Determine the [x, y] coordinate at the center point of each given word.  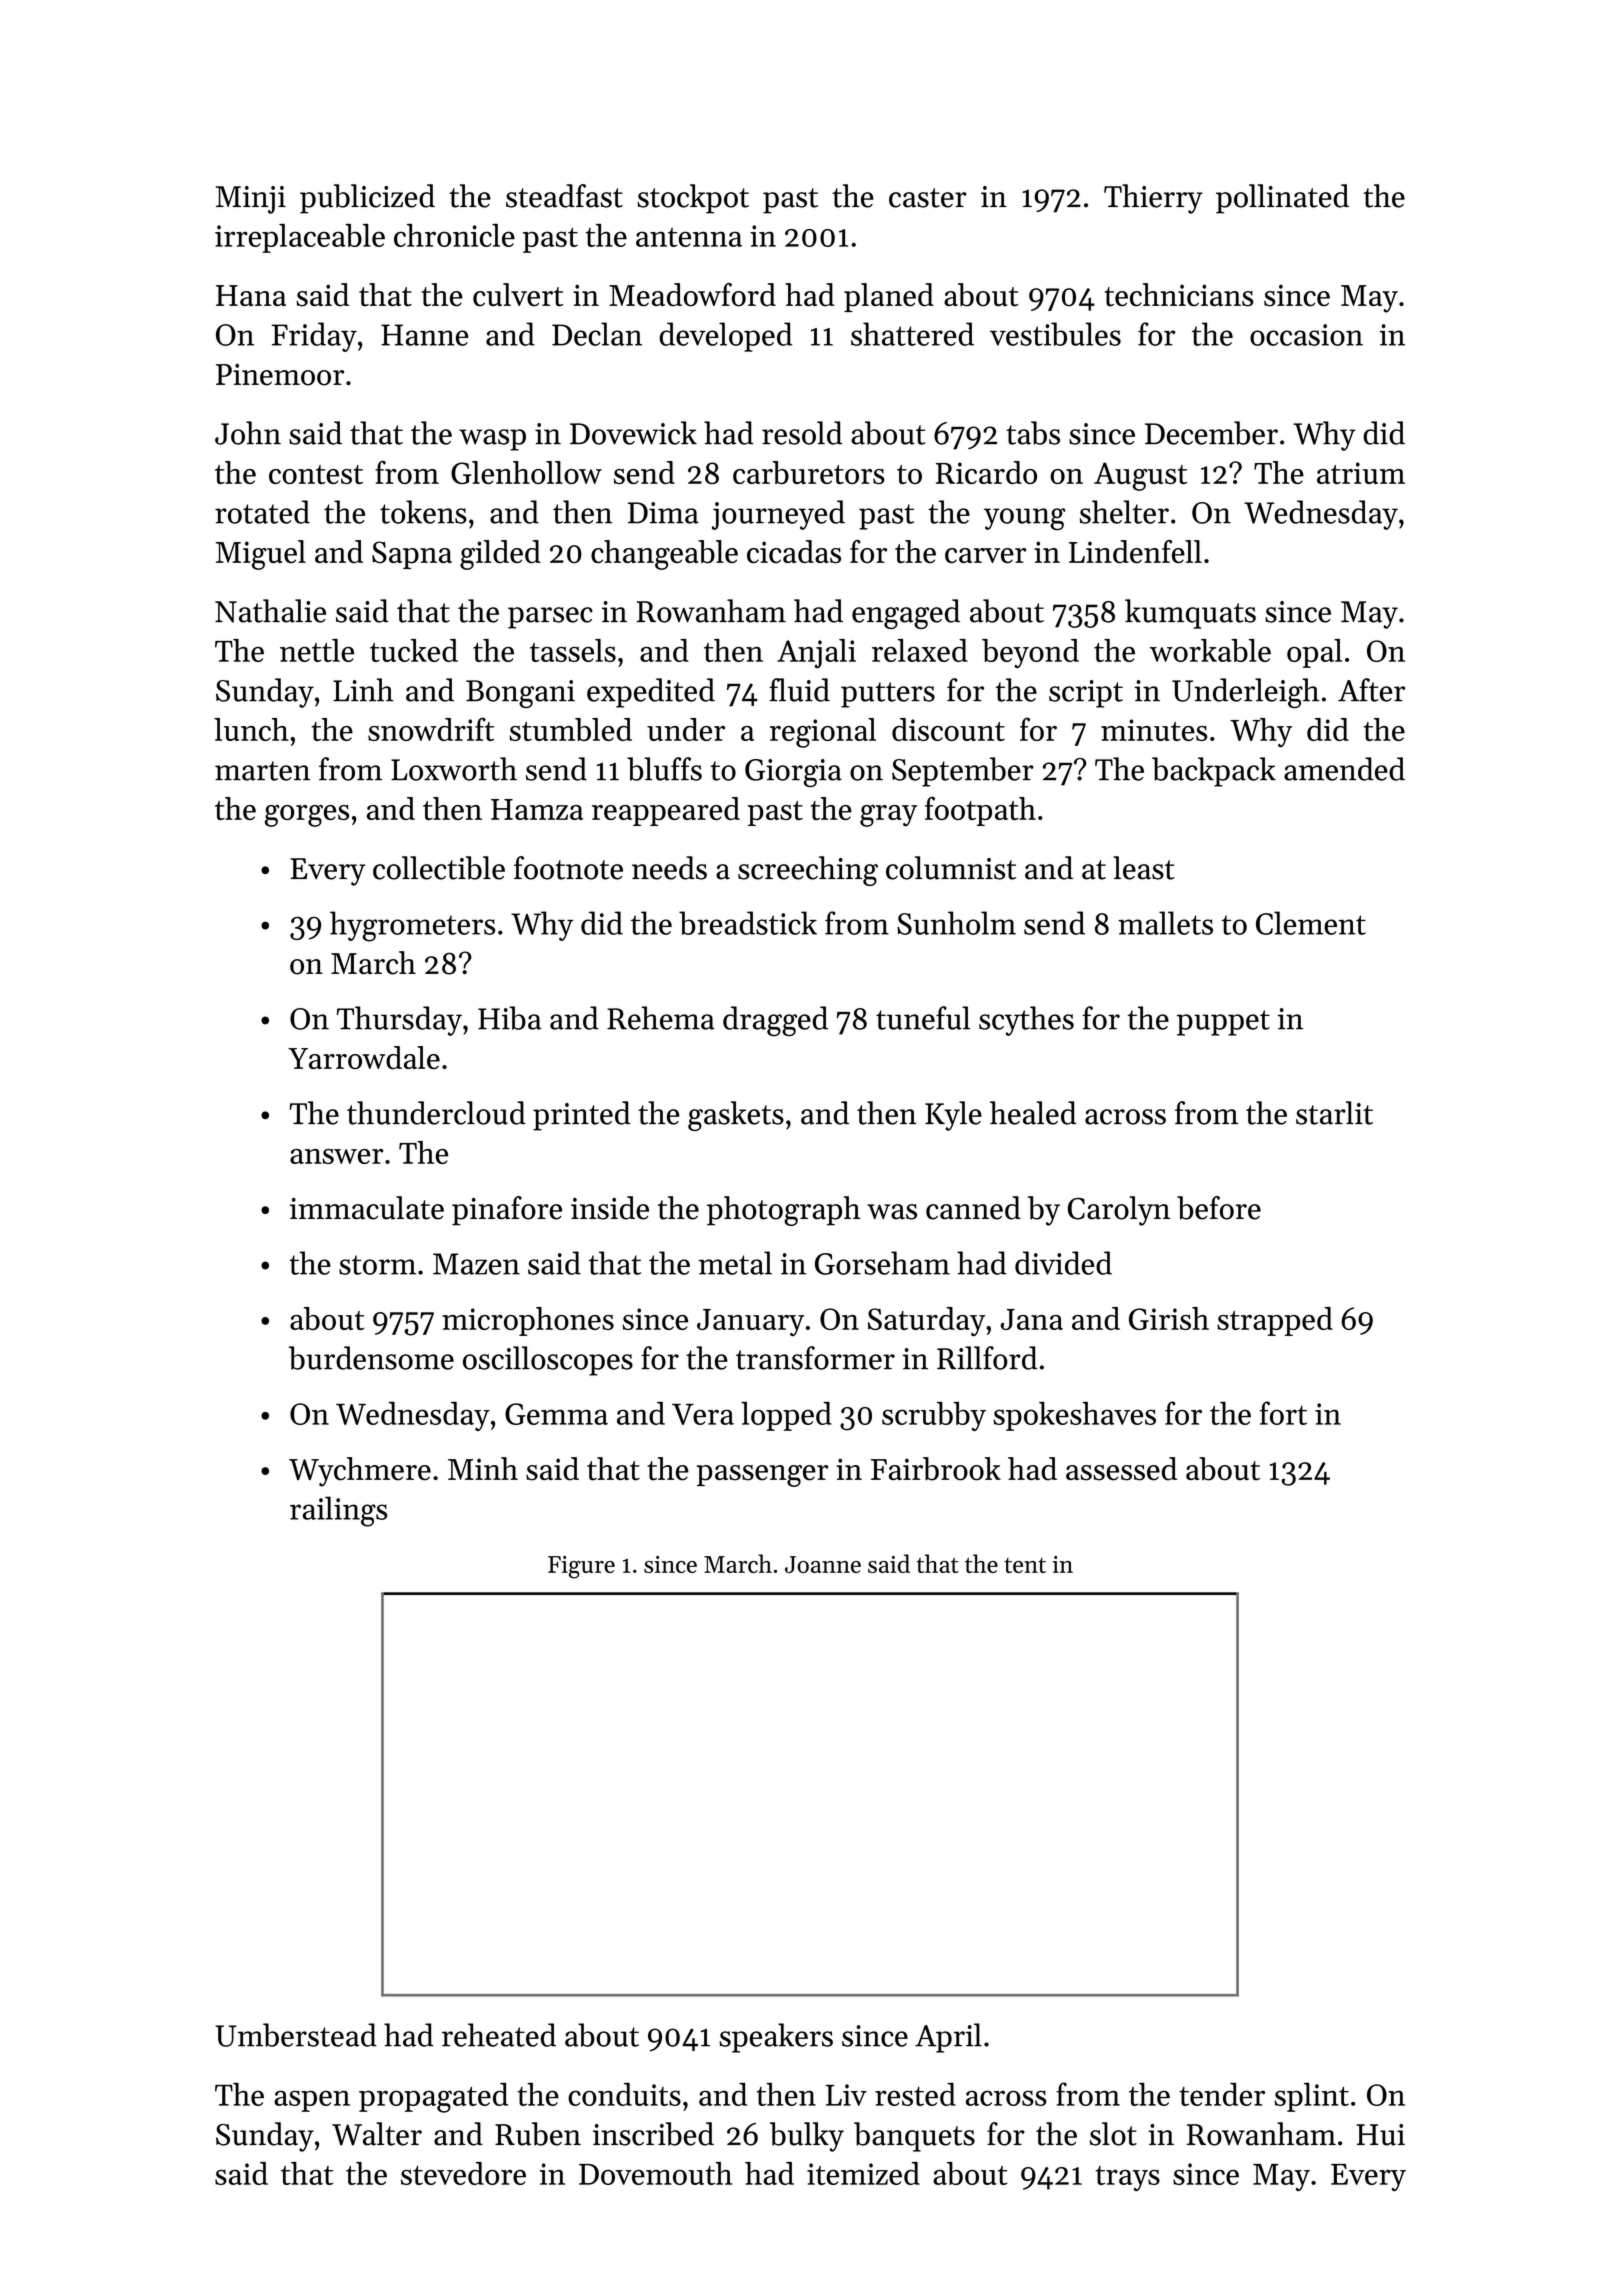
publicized [367, 199]
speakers [776, 2038]
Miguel [261, 555]
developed [725, 337]
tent [1025, 1565]
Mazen [476, 1264]
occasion [1306, 335]
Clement [1311, 923]
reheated [499, 2035]
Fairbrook [936, 1469]
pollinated [1282, 199]
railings [339, 1511]
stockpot [693, 199]
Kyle [953, 1116]
